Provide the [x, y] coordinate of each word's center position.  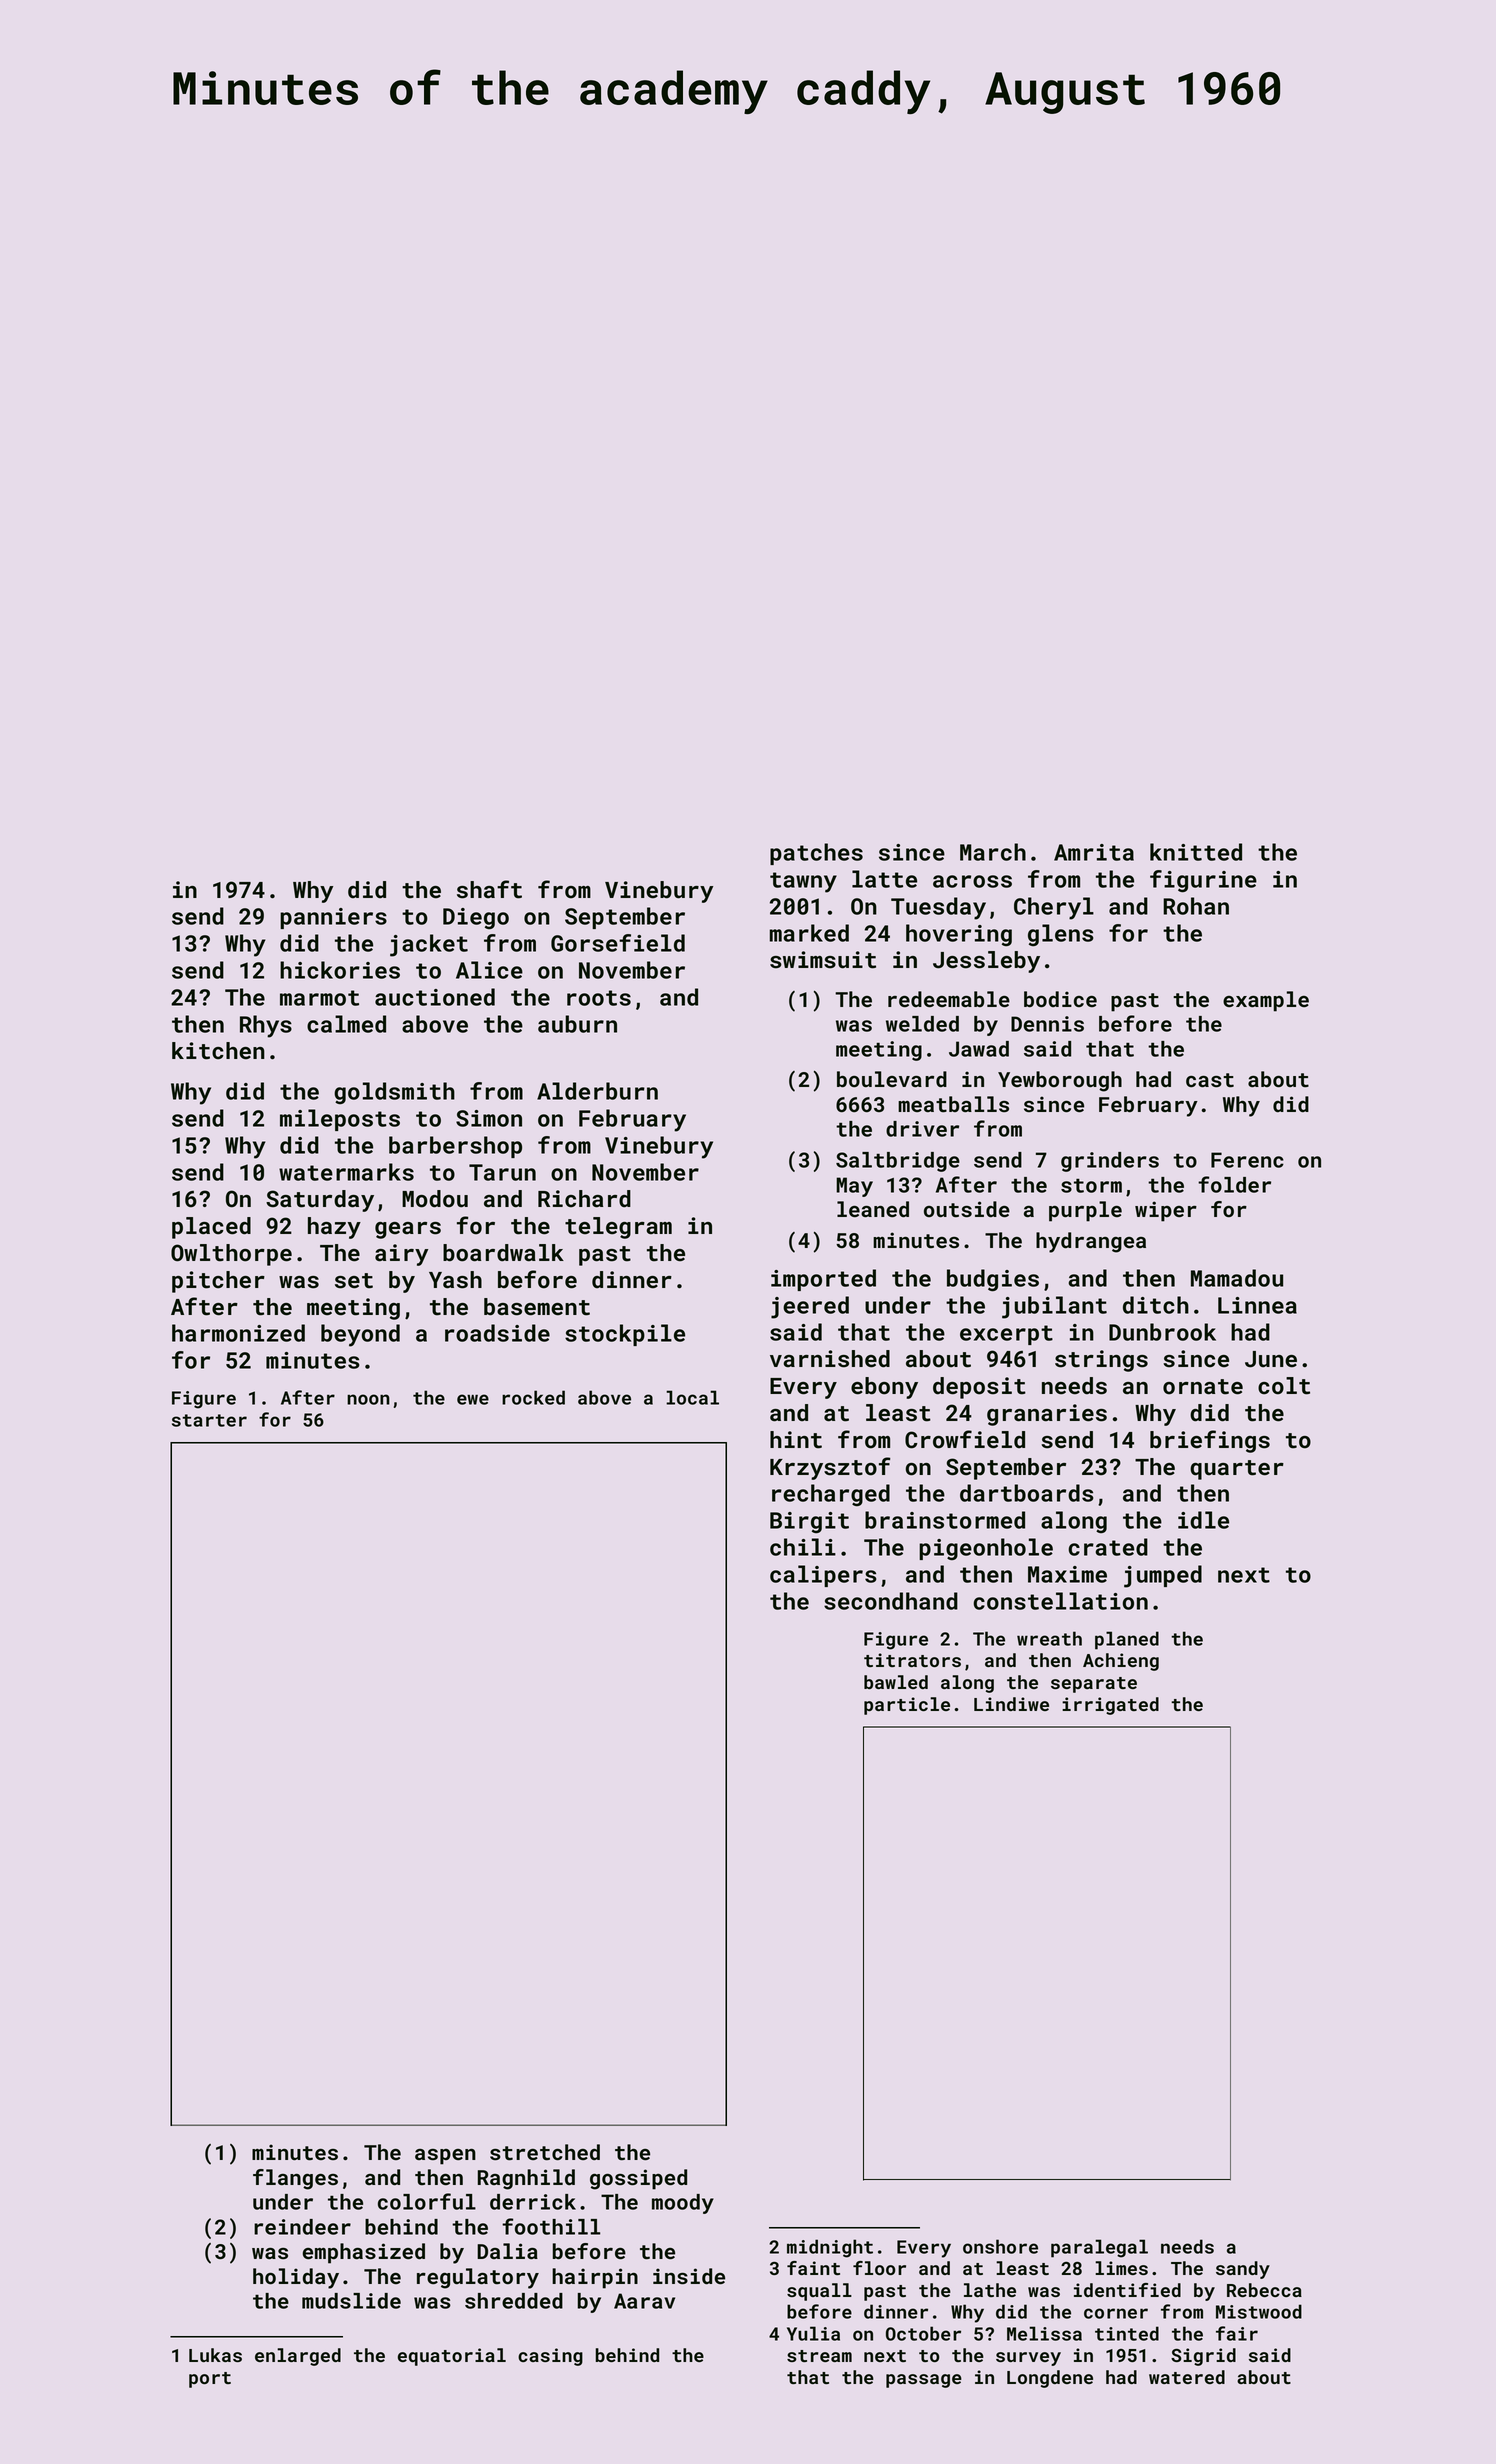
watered [1187, 2377]
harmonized [238, 1333]
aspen [445, 2157]
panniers [333, 918]
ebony [884, 1388]
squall [819, 2292]
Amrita [1094, 852]
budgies [993, 1280]
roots [599, 998]
